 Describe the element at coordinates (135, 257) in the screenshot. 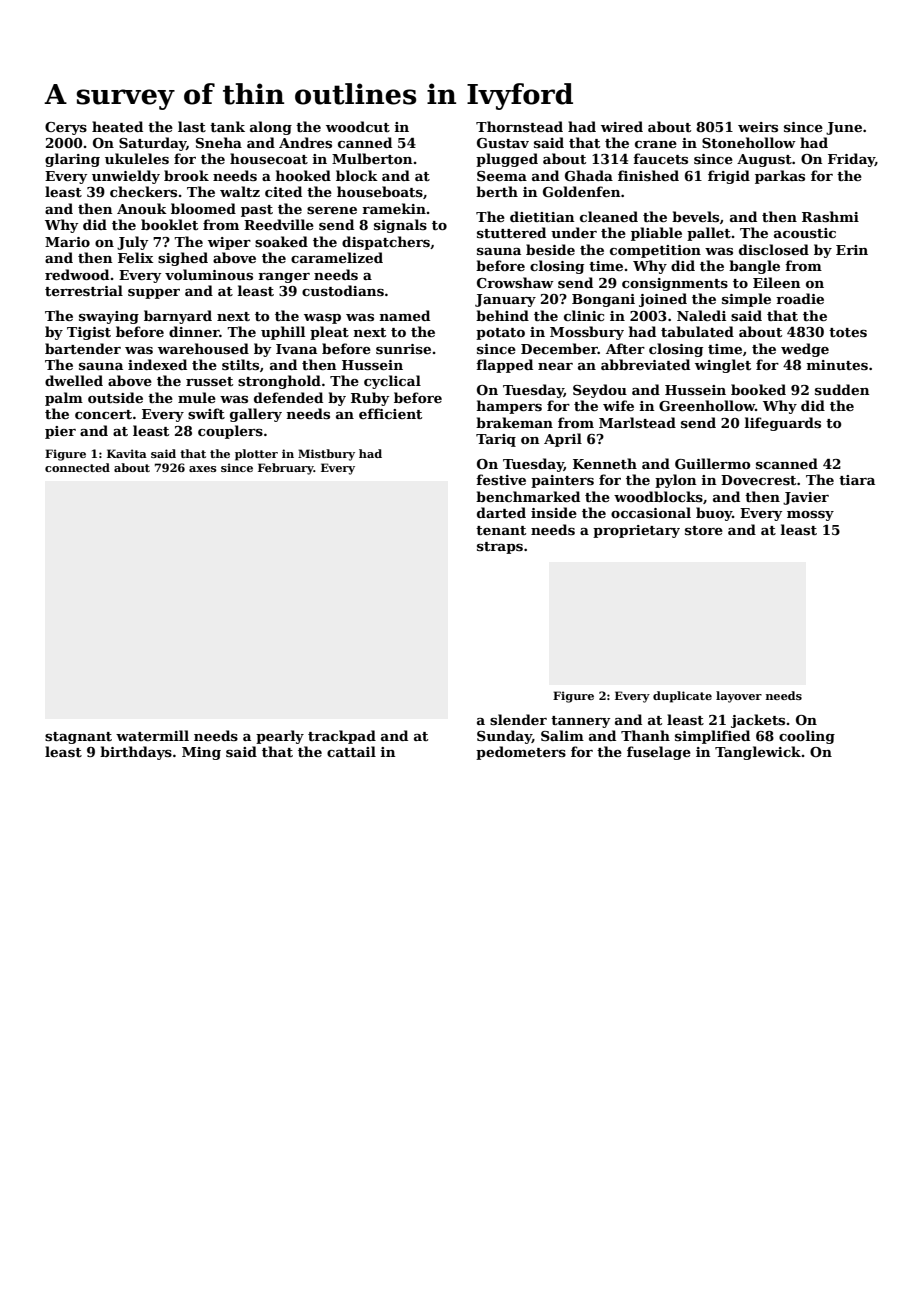

I see `Felix` at that location.
